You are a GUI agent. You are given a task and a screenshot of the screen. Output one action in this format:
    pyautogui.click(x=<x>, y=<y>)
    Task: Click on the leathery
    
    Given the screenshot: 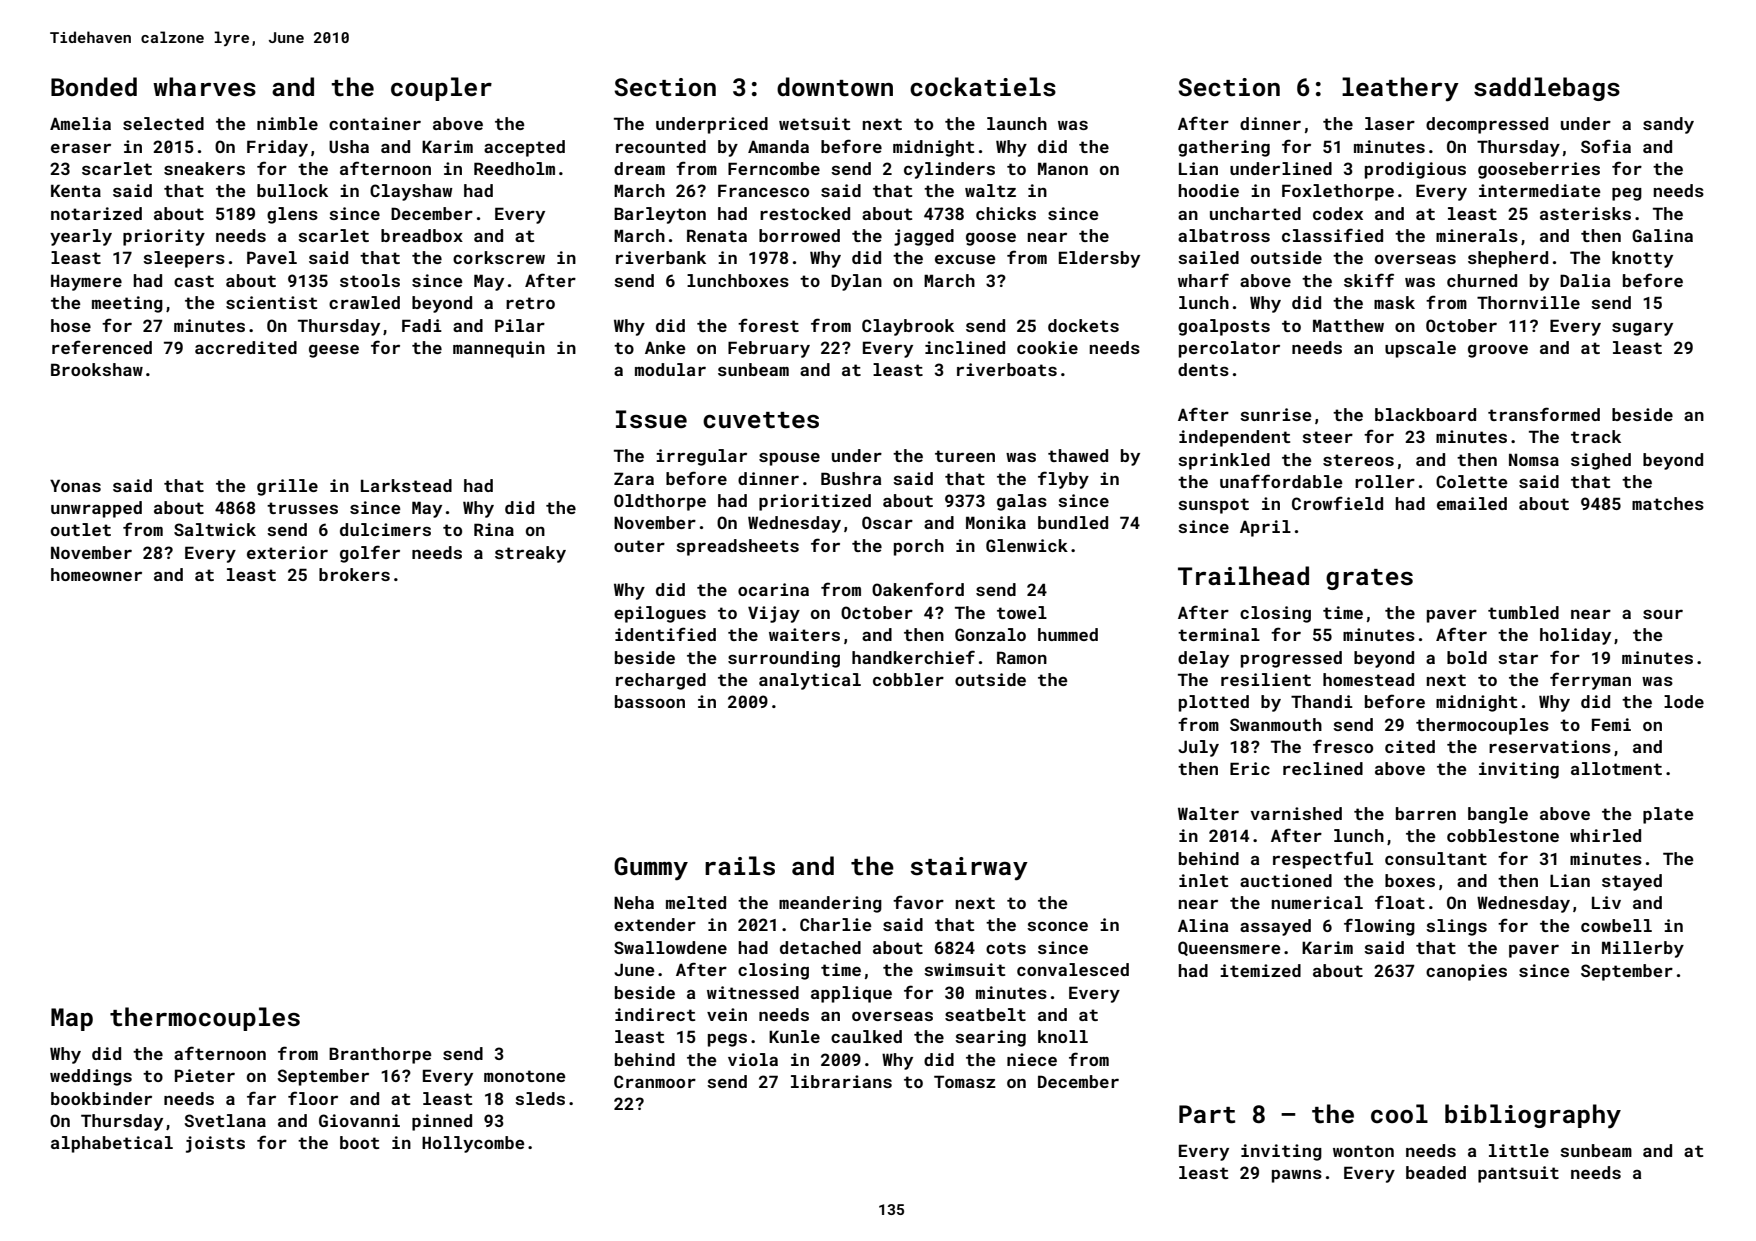 What is the action you would take?
    pyautogui.click(x=1400, y=89)
